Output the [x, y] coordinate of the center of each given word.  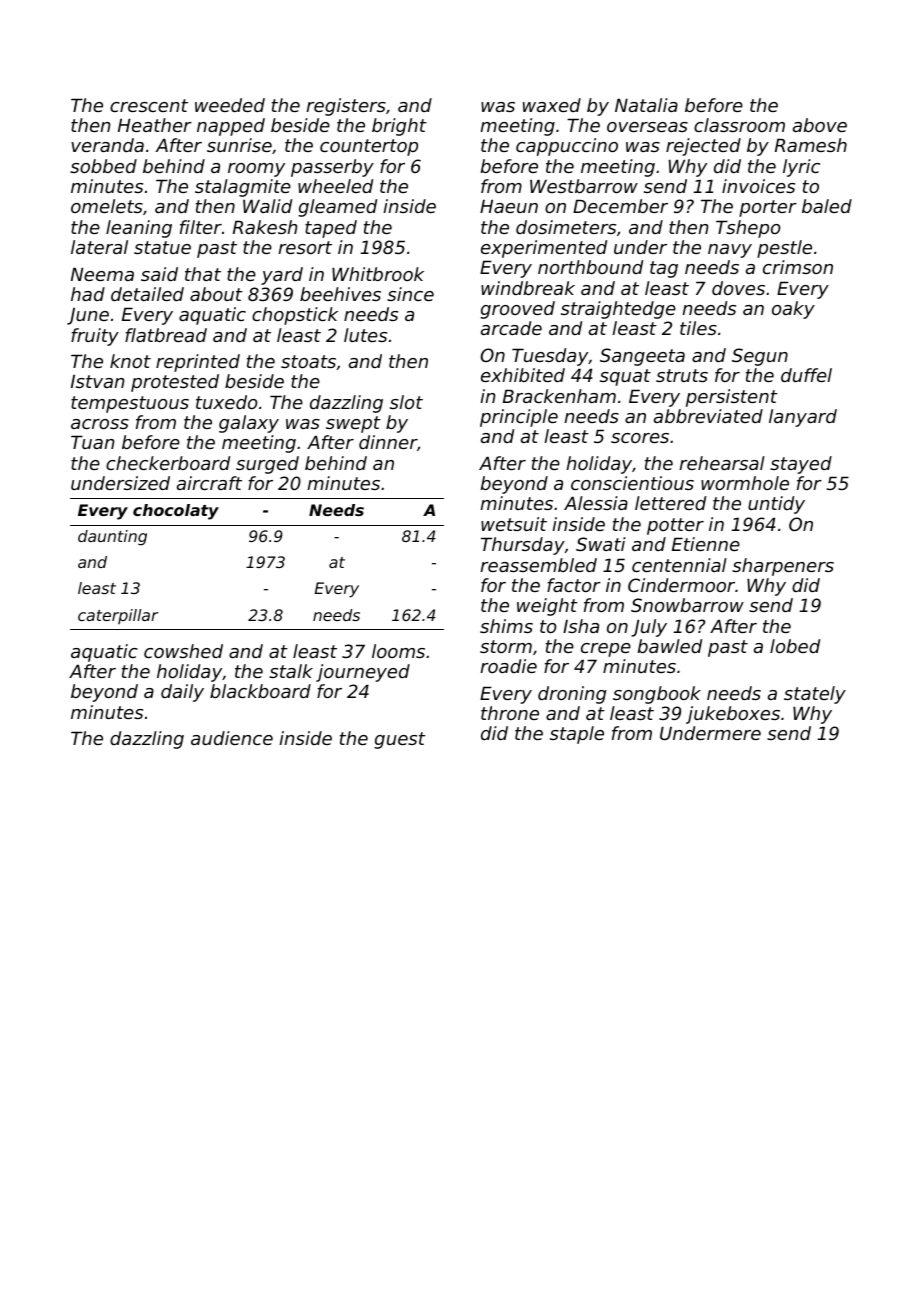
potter [675, 526]
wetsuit [514, 524]
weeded [230, 105]
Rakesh [265, 227]
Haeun [509, 206]
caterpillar [118, 616]
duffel [806, 375]
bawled [670, 646]
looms [398, 651]
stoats [308, 361]
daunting [112, 538]
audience [232, 738]
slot [406, 402]
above [820, 125]
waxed [552, 105]
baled [827, 206]
